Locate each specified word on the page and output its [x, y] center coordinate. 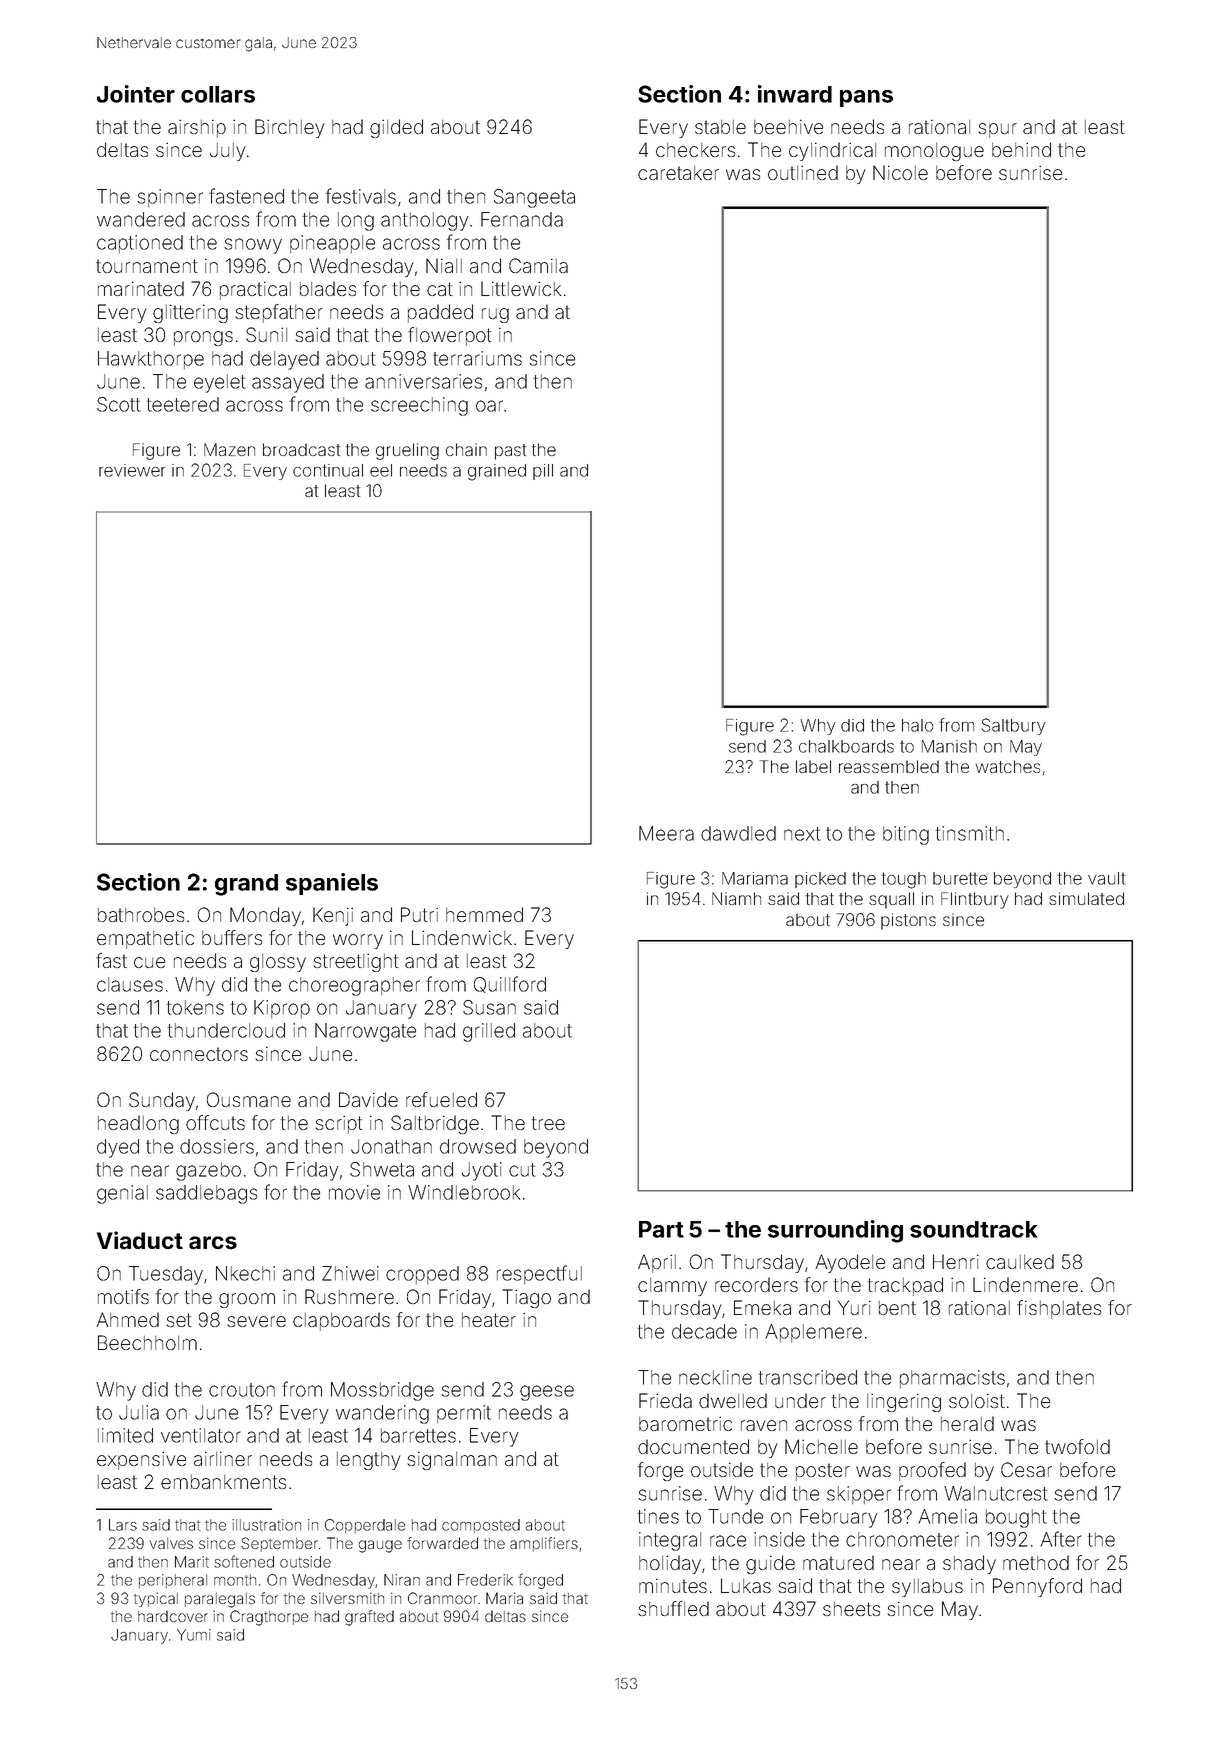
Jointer [136, 94]
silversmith [347, 1598]
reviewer [132, 470]
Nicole [900, 172]
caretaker [678, 173]
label [813, 766]
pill [543, 472]
